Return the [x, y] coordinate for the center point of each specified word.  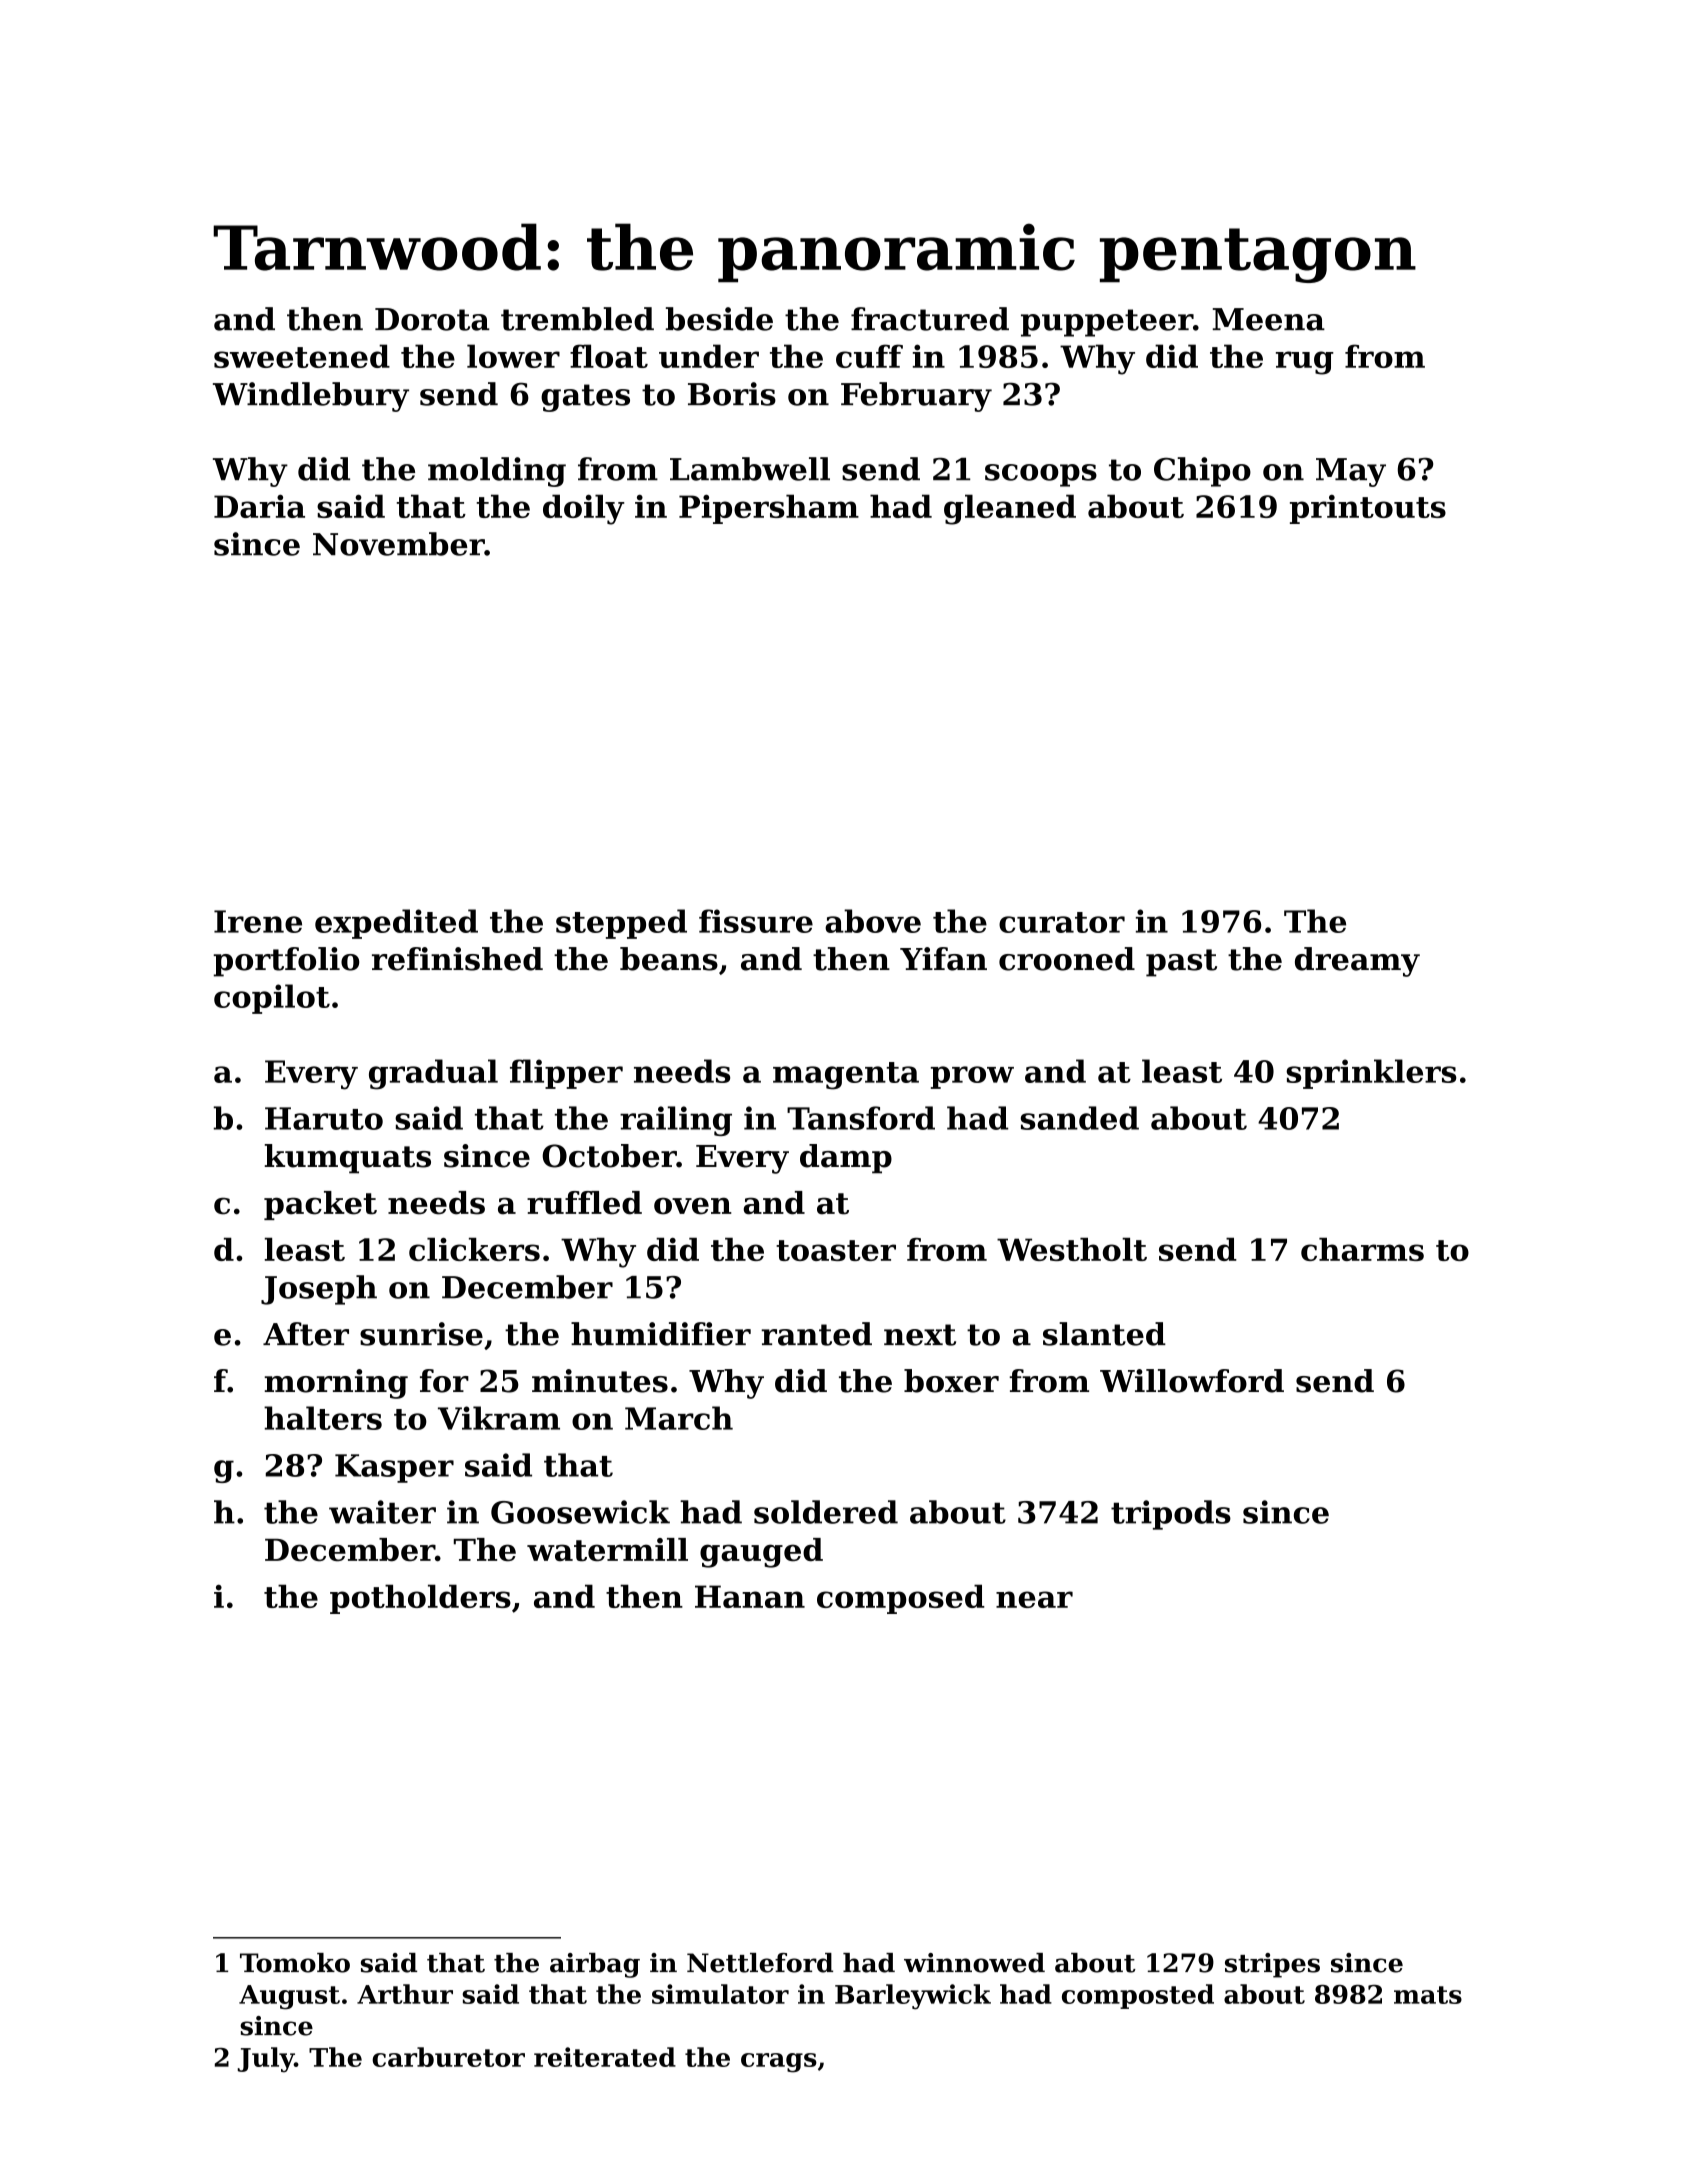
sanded [1080, 1118]
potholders [420, 1599]
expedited [396, 924]
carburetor [448, 2057]
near [1034, 1599]
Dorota [432, 319]
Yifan [943, 959]
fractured [930, 319]
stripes [1272, 1965]
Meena [1269, 319]
